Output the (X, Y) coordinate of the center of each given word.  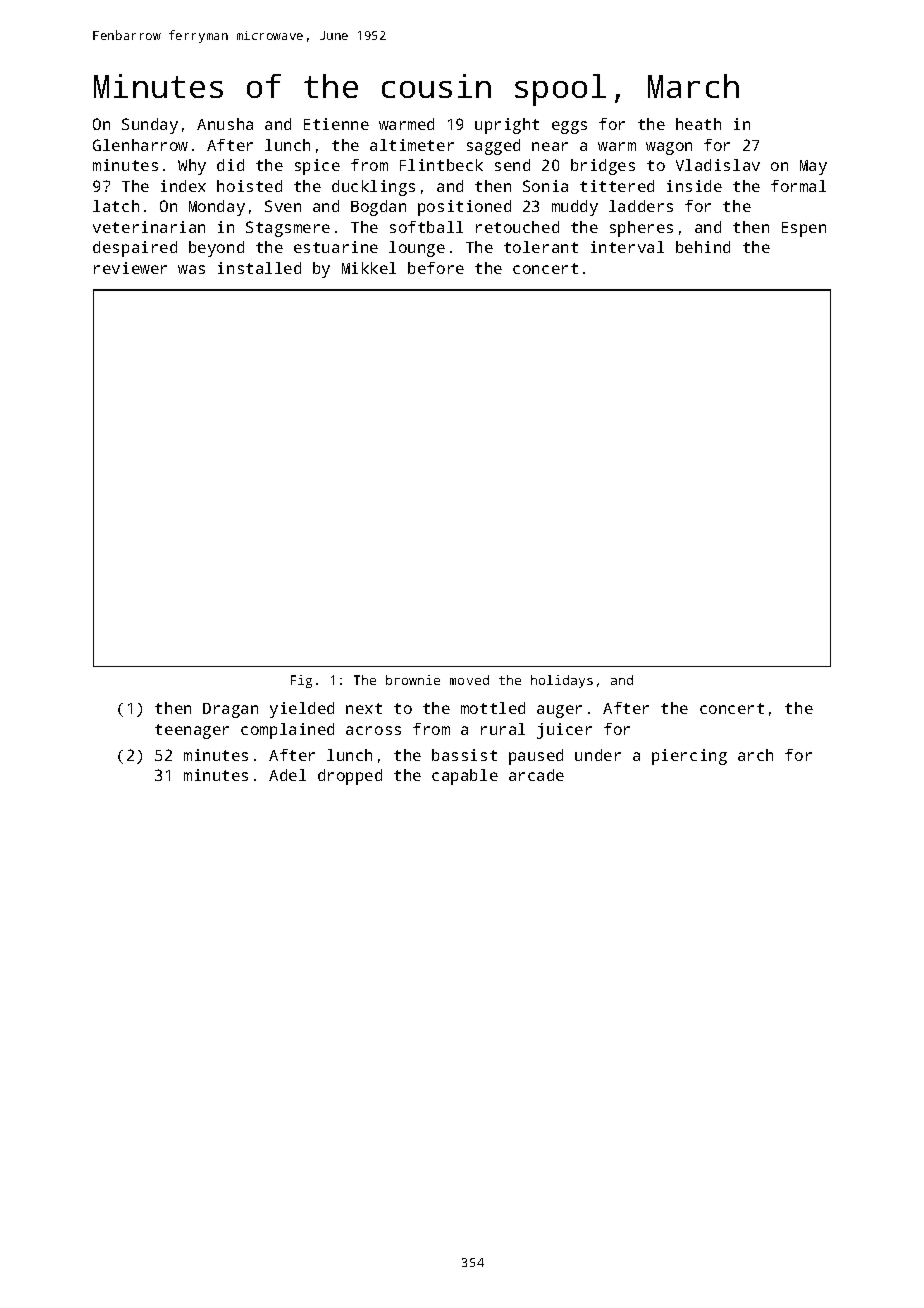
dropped (350, 777)
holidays (562, 681)
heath (698, 124)
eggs (569, 127)
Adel (287, 775)
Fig (301, 681)
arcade (536, 775)
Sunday (150, 126)
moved (469, 680)
